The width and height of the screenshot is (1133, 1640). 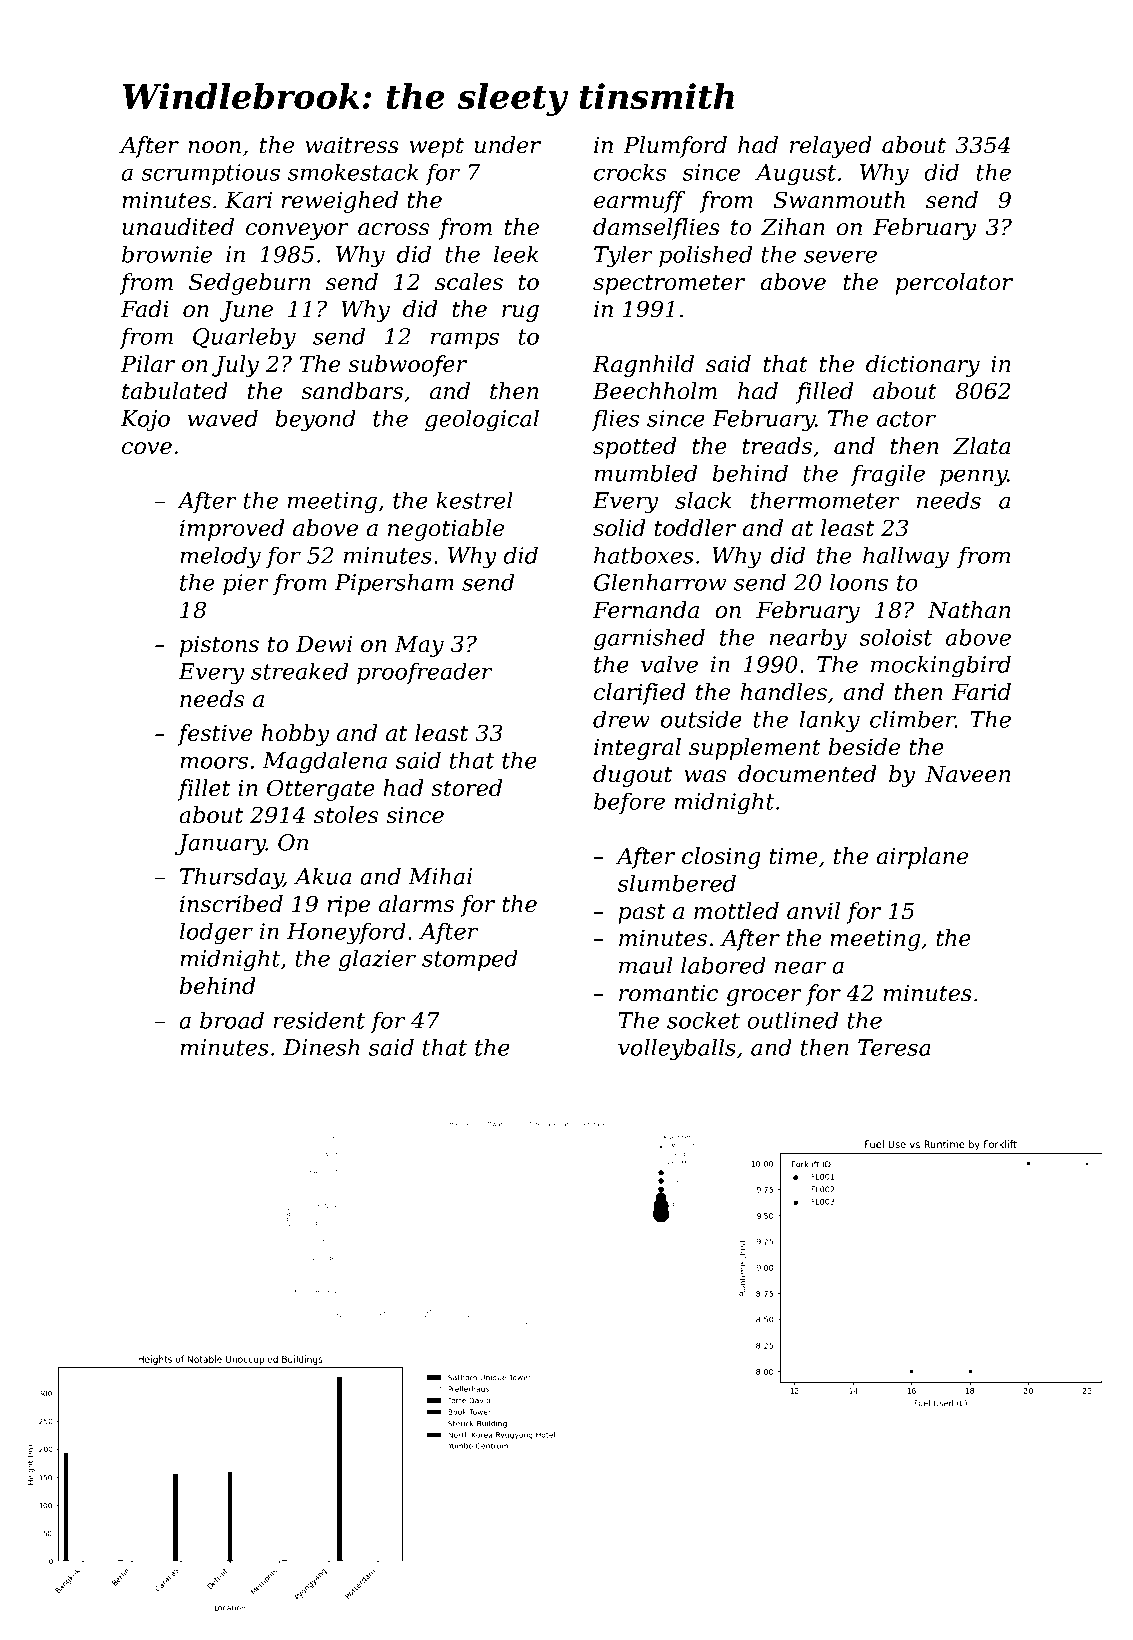 I want to click on broad, so click(x=232, y=1020).
